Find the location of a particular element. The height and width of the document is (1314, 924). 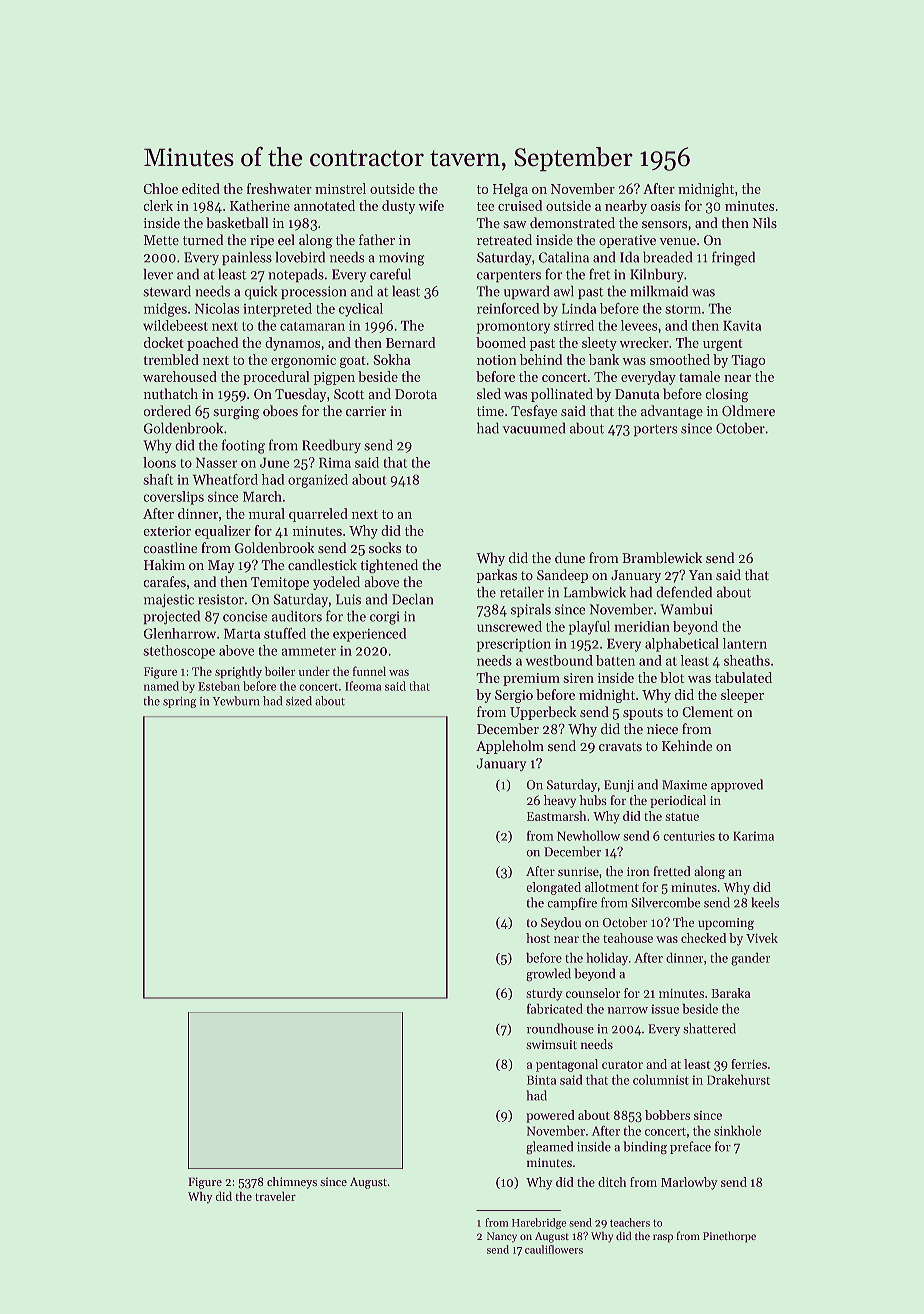

Yewburn is located at coordinates (236, 701).
